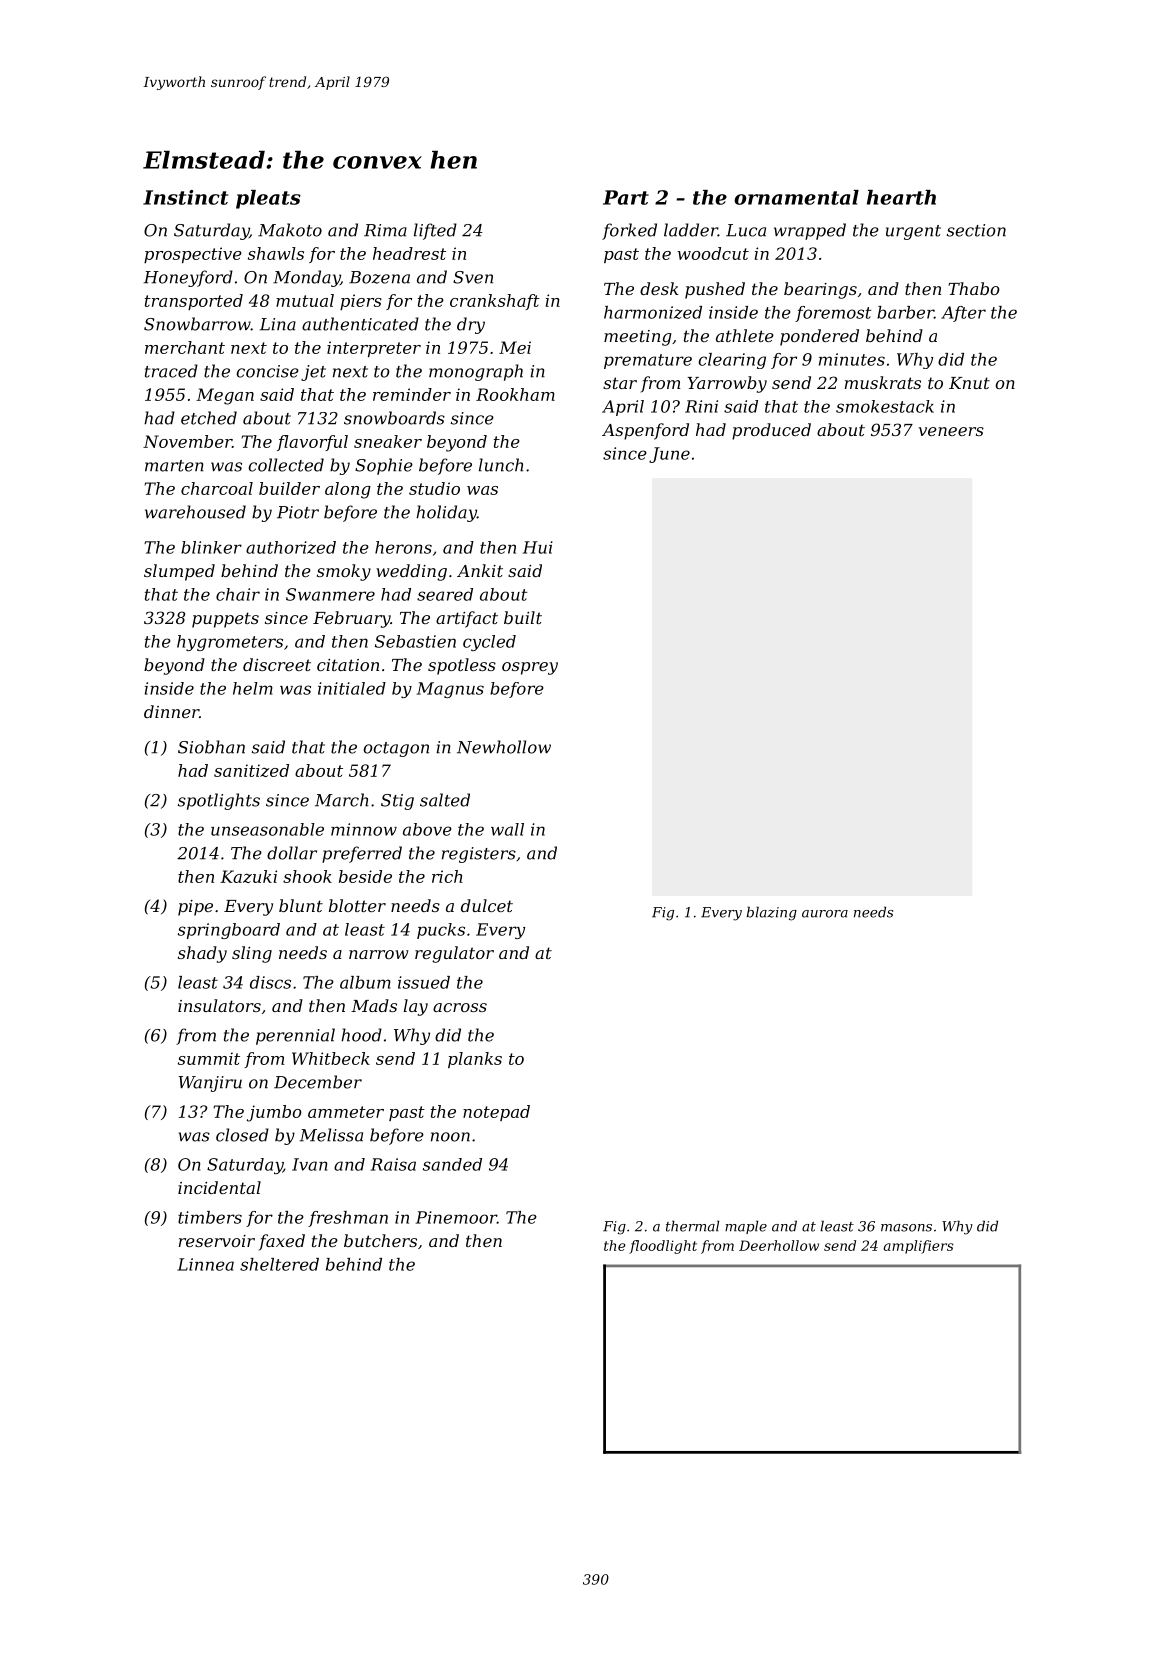 The height and width of the image is (1654, 1165). Describe the element at coordinates (523, 617) in the image. I see `built` at that location.
